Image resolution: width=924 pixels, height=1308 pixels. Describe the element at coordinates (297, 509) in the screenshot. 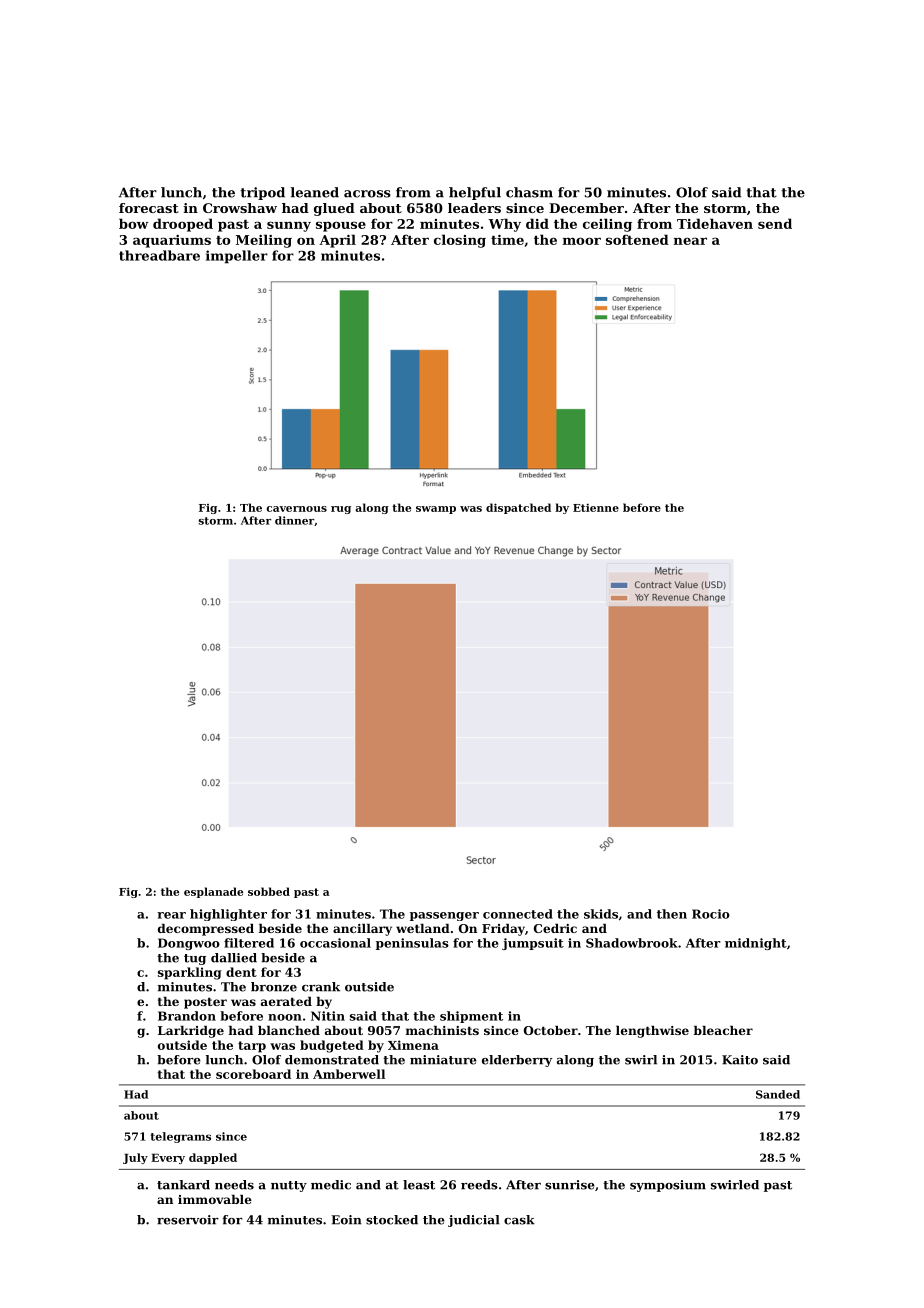

I see `cavernous` at that location.
